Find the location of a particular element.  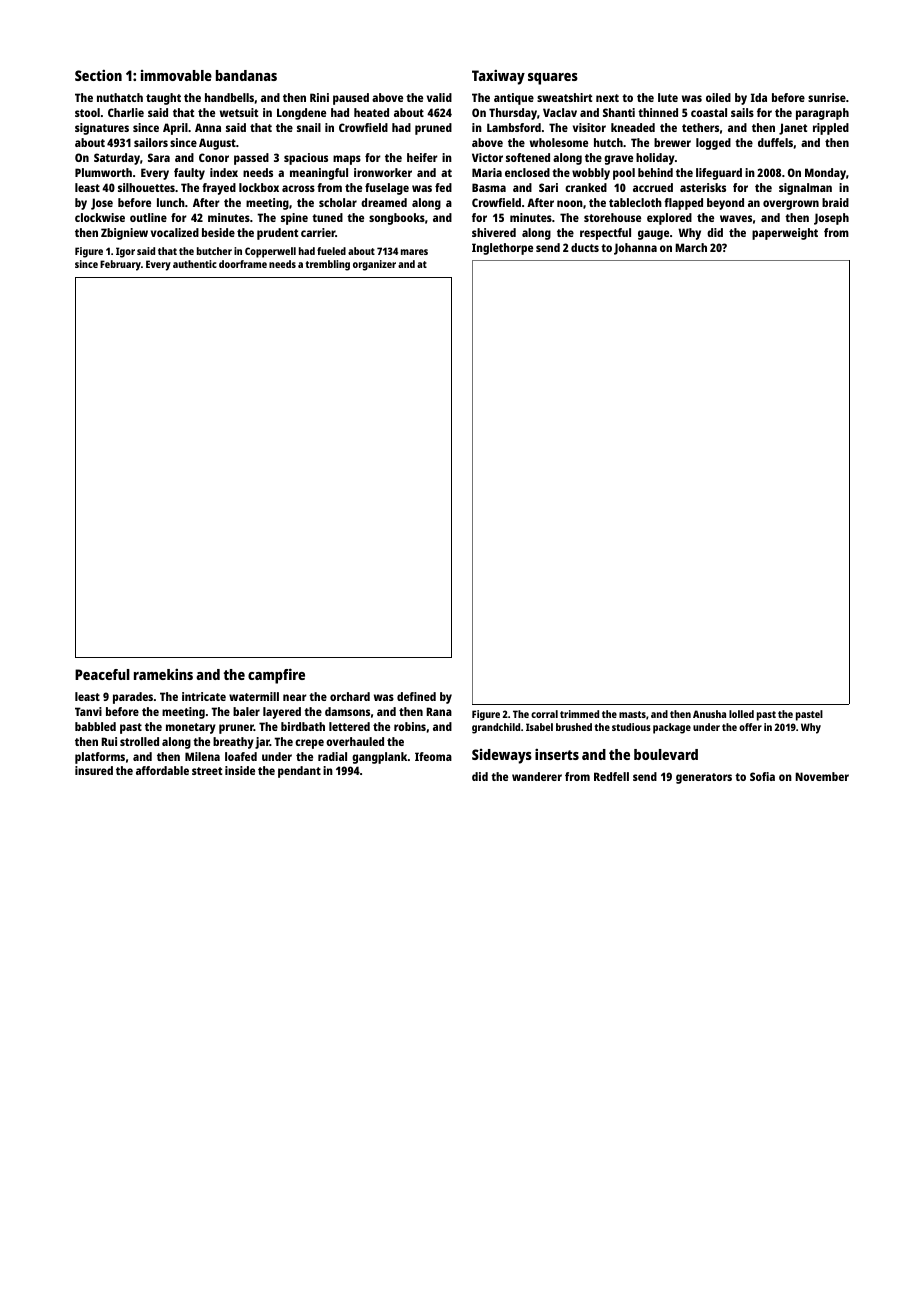

squares is located at coordinates (553, 79).
